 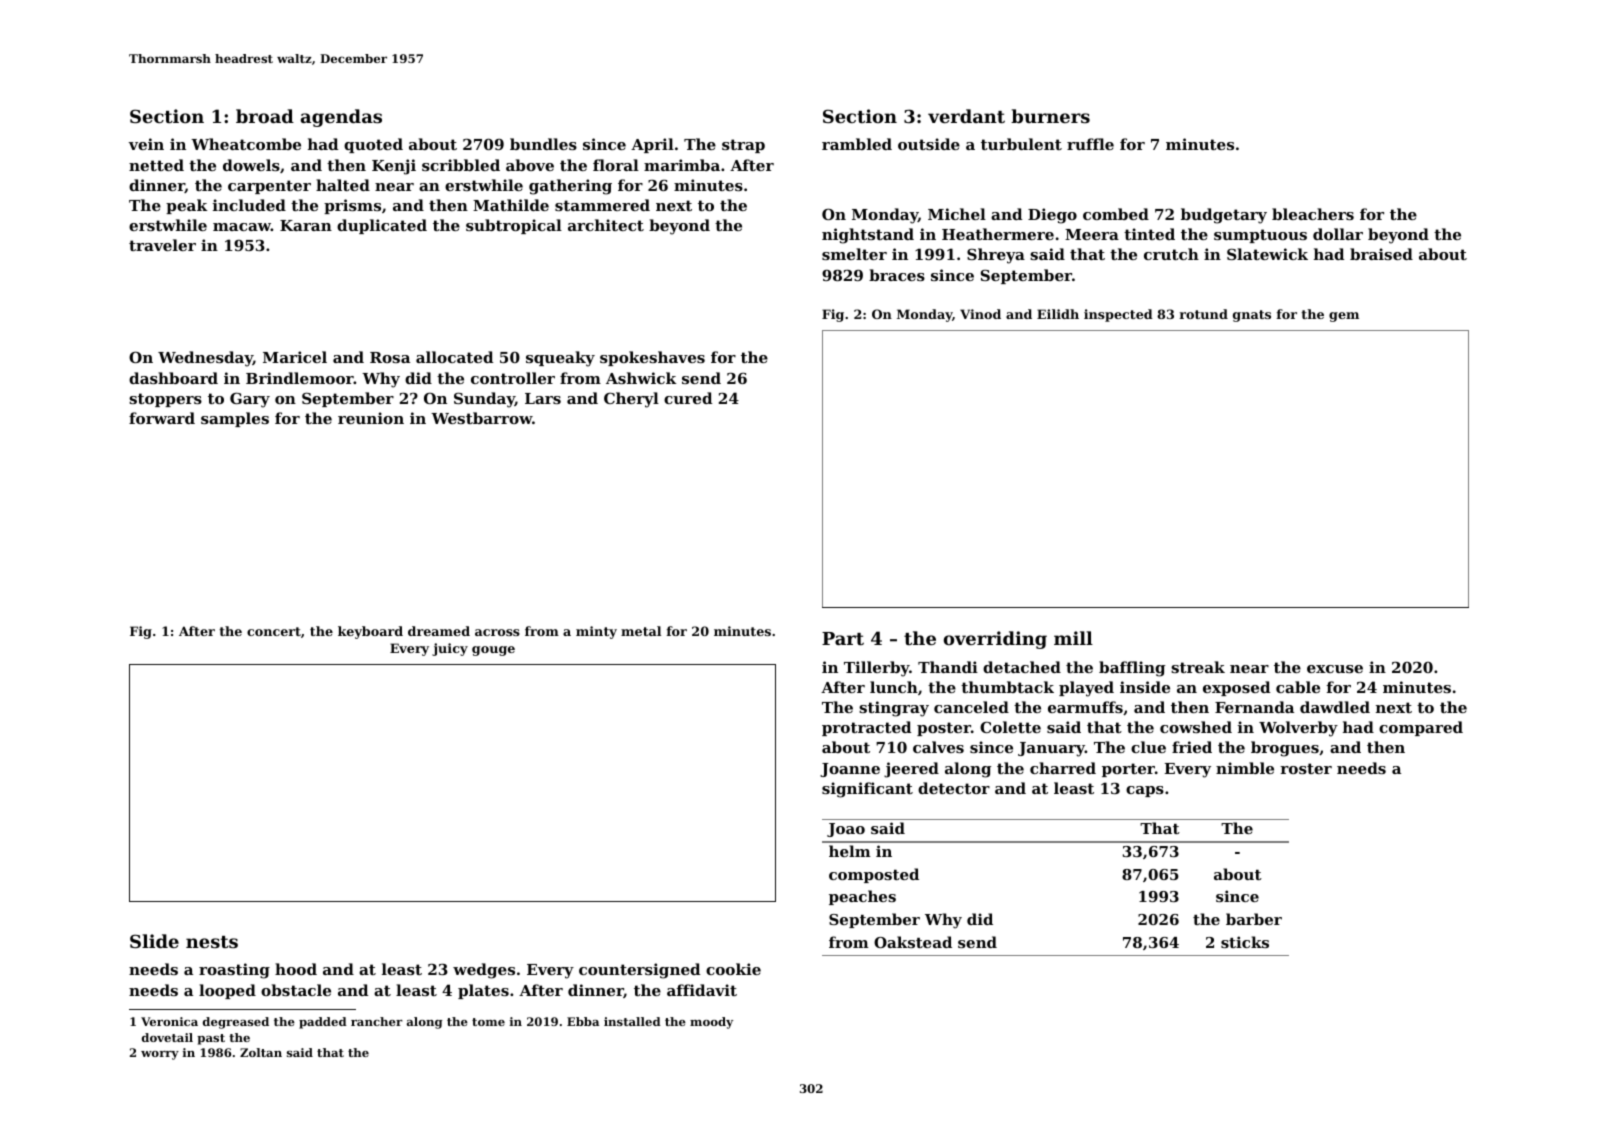 I want to click on burners, so click(x=1050, y=116).
